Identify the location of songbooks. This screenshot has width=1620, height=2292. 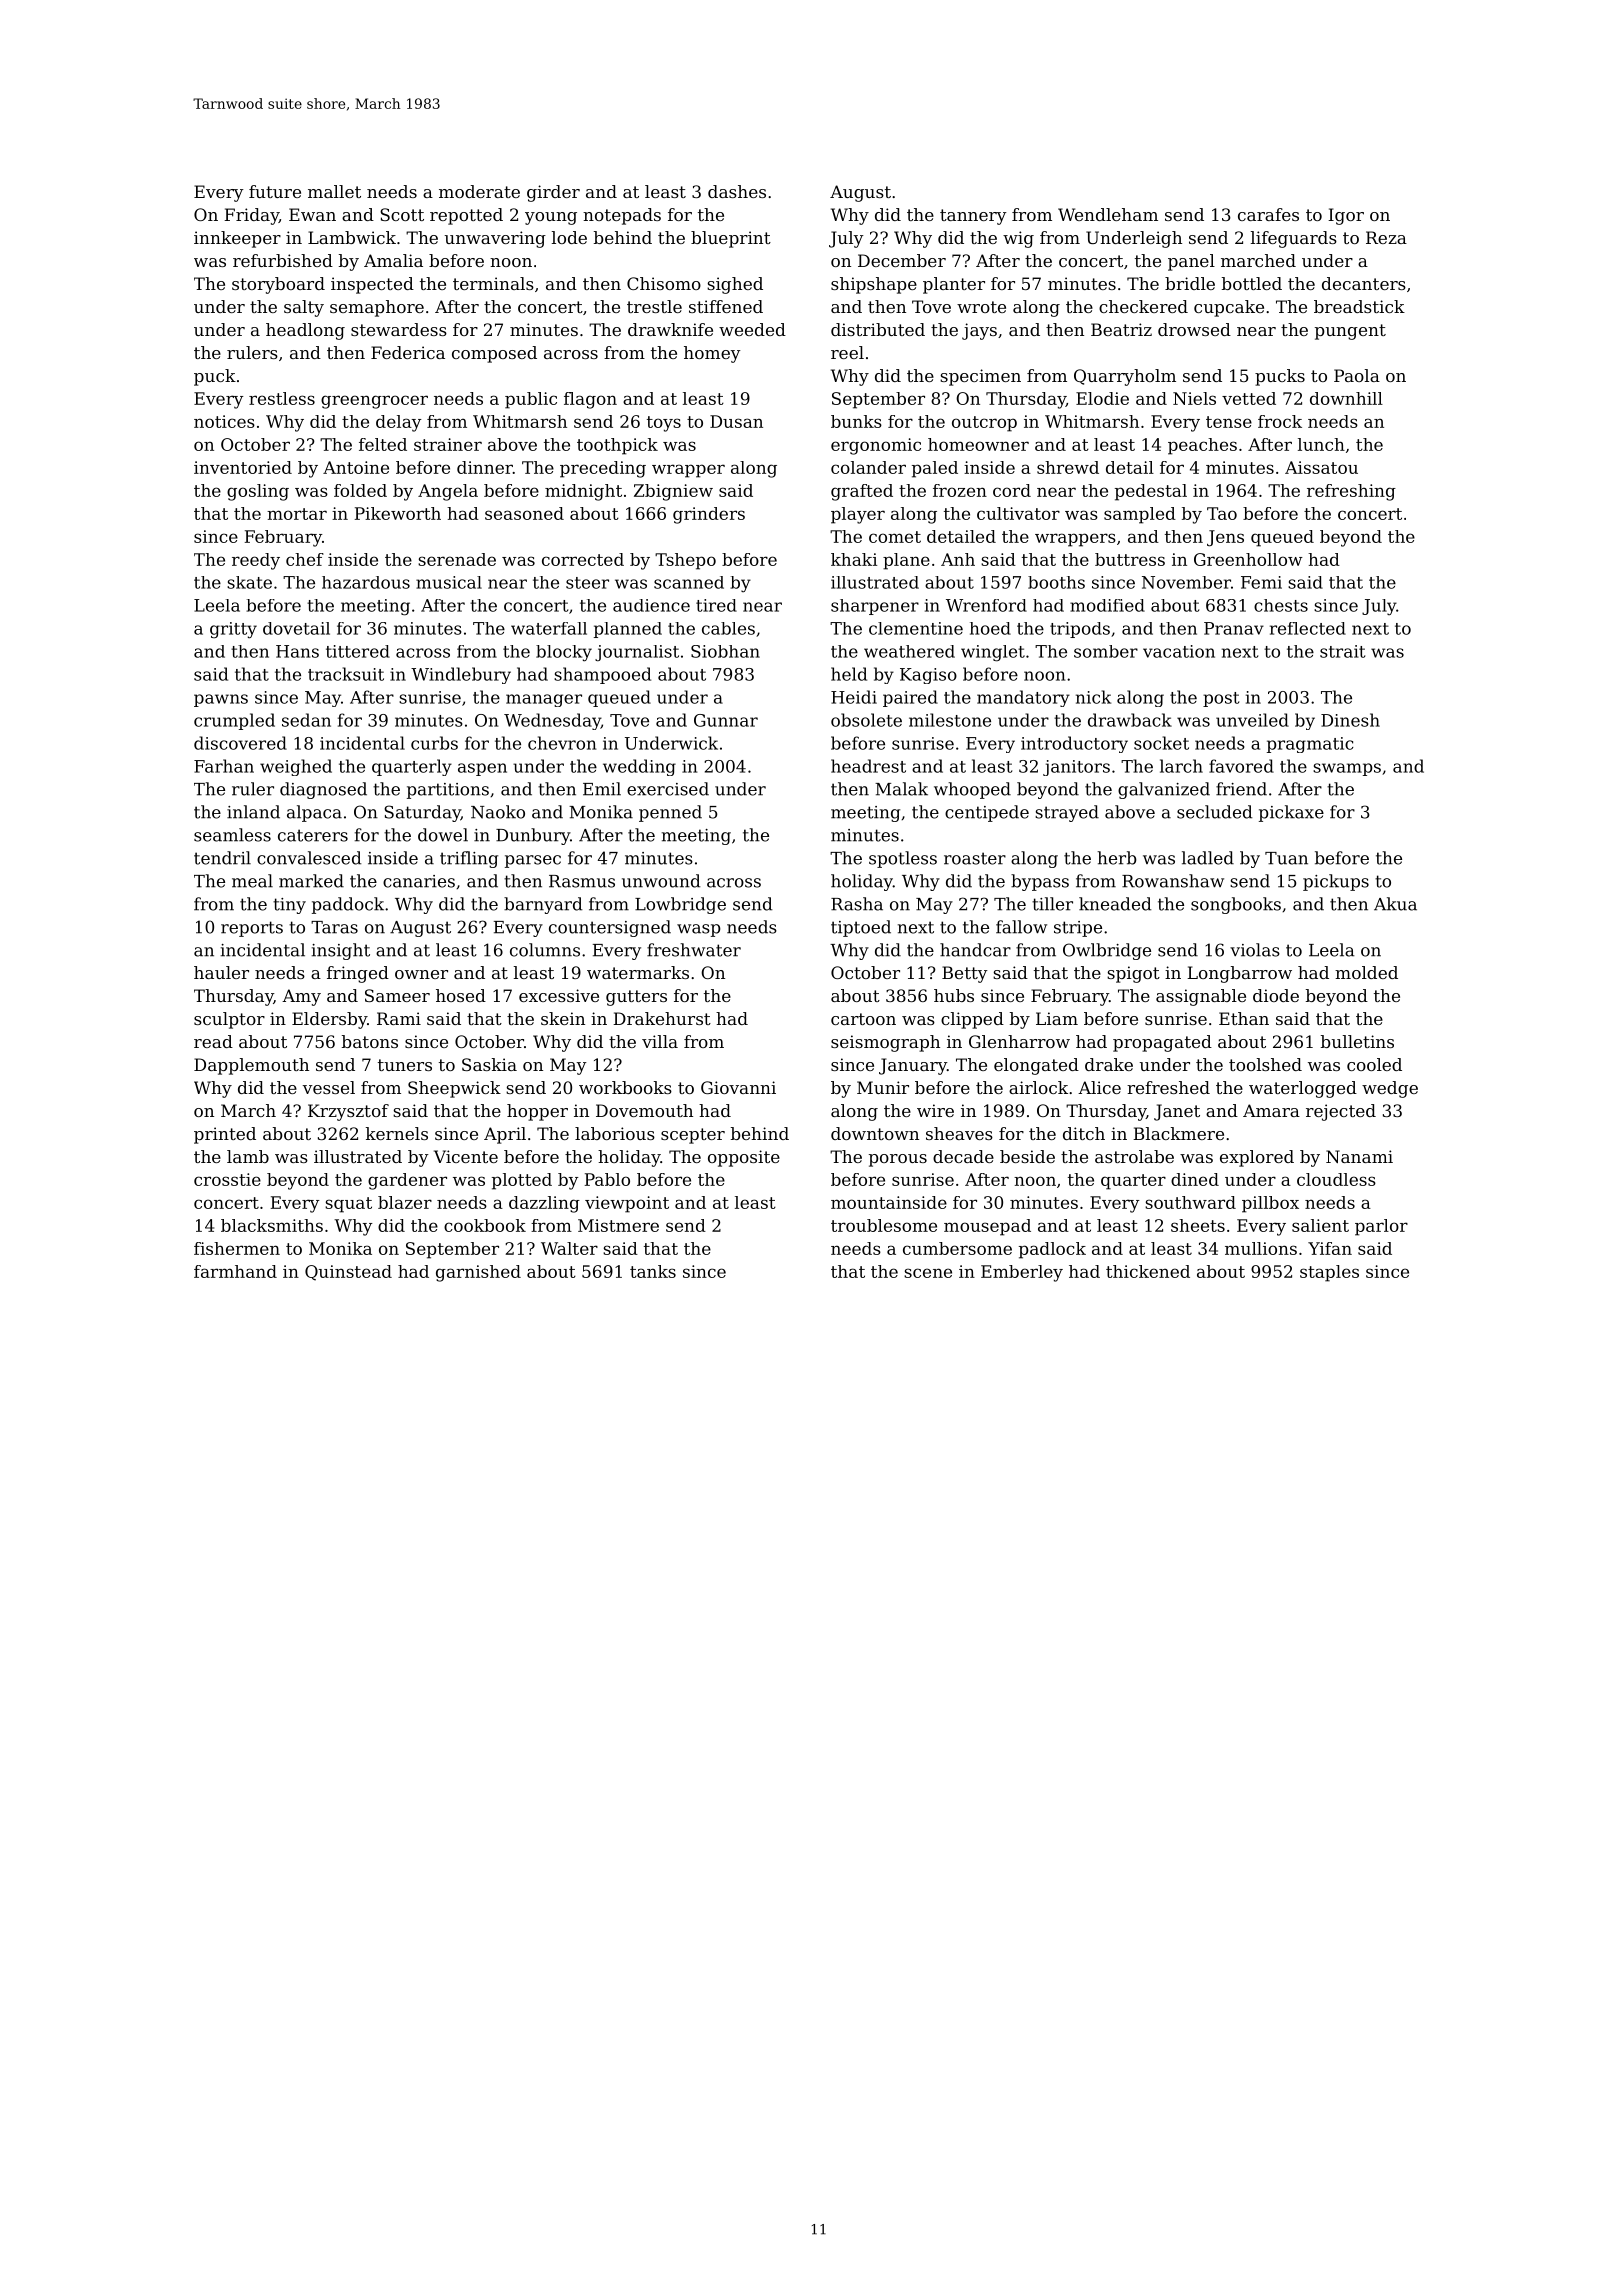
(1236, 905).
